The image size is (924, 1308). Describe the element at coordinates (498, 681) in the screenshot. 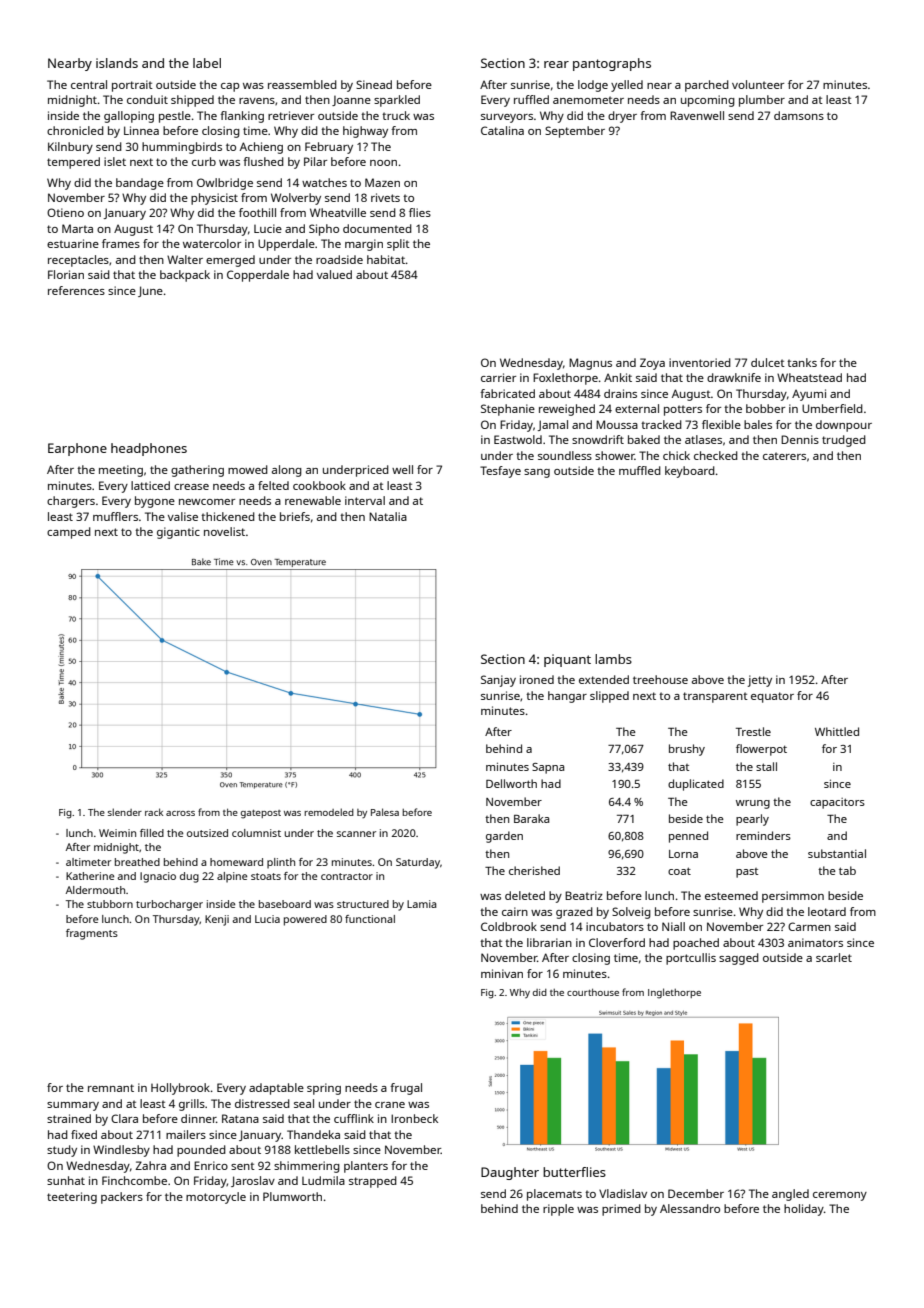

I see `Sanjay` at that location.
